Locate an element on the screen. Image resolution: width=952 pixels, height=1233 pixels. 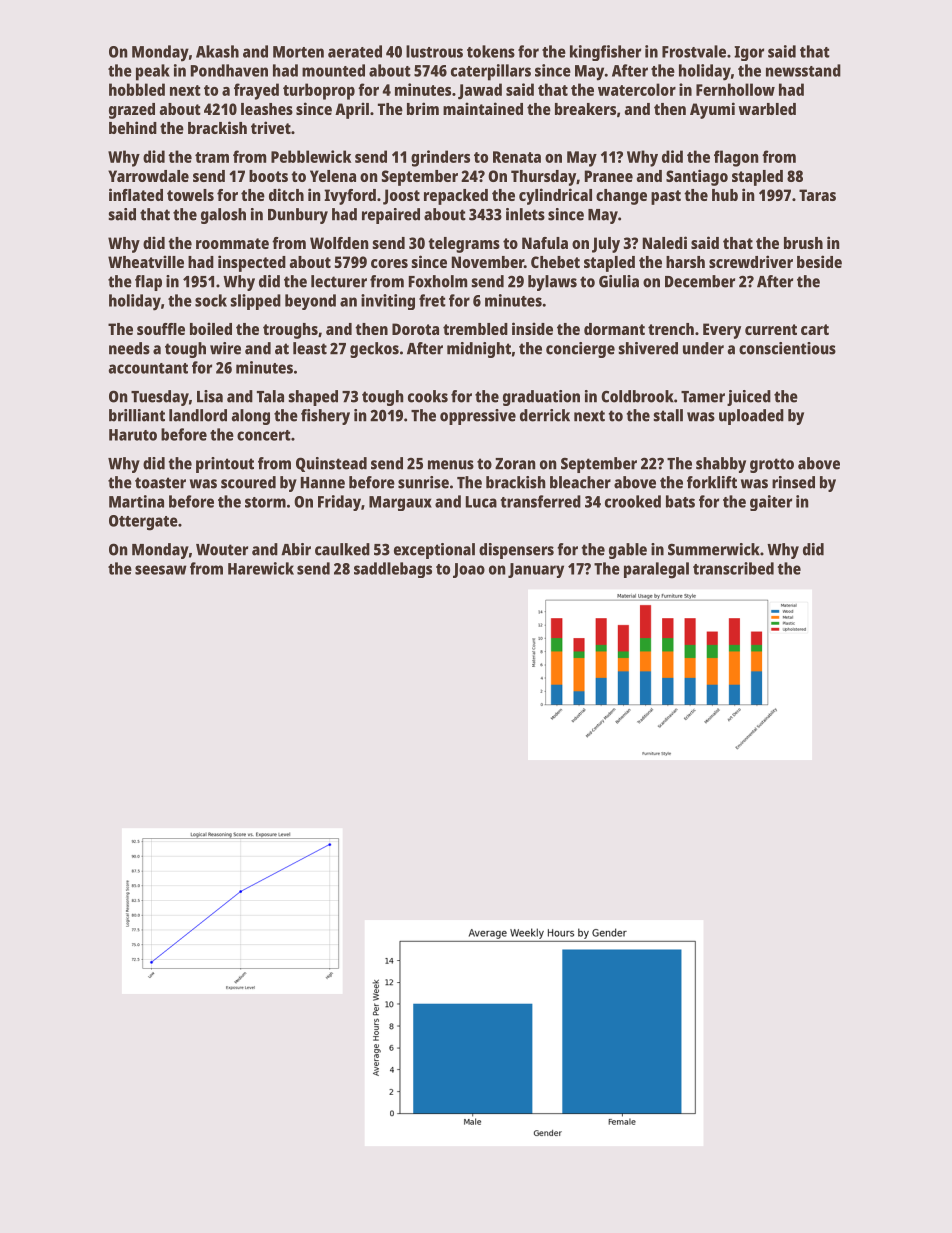
Nafula is located at coordinates (545, 243).
